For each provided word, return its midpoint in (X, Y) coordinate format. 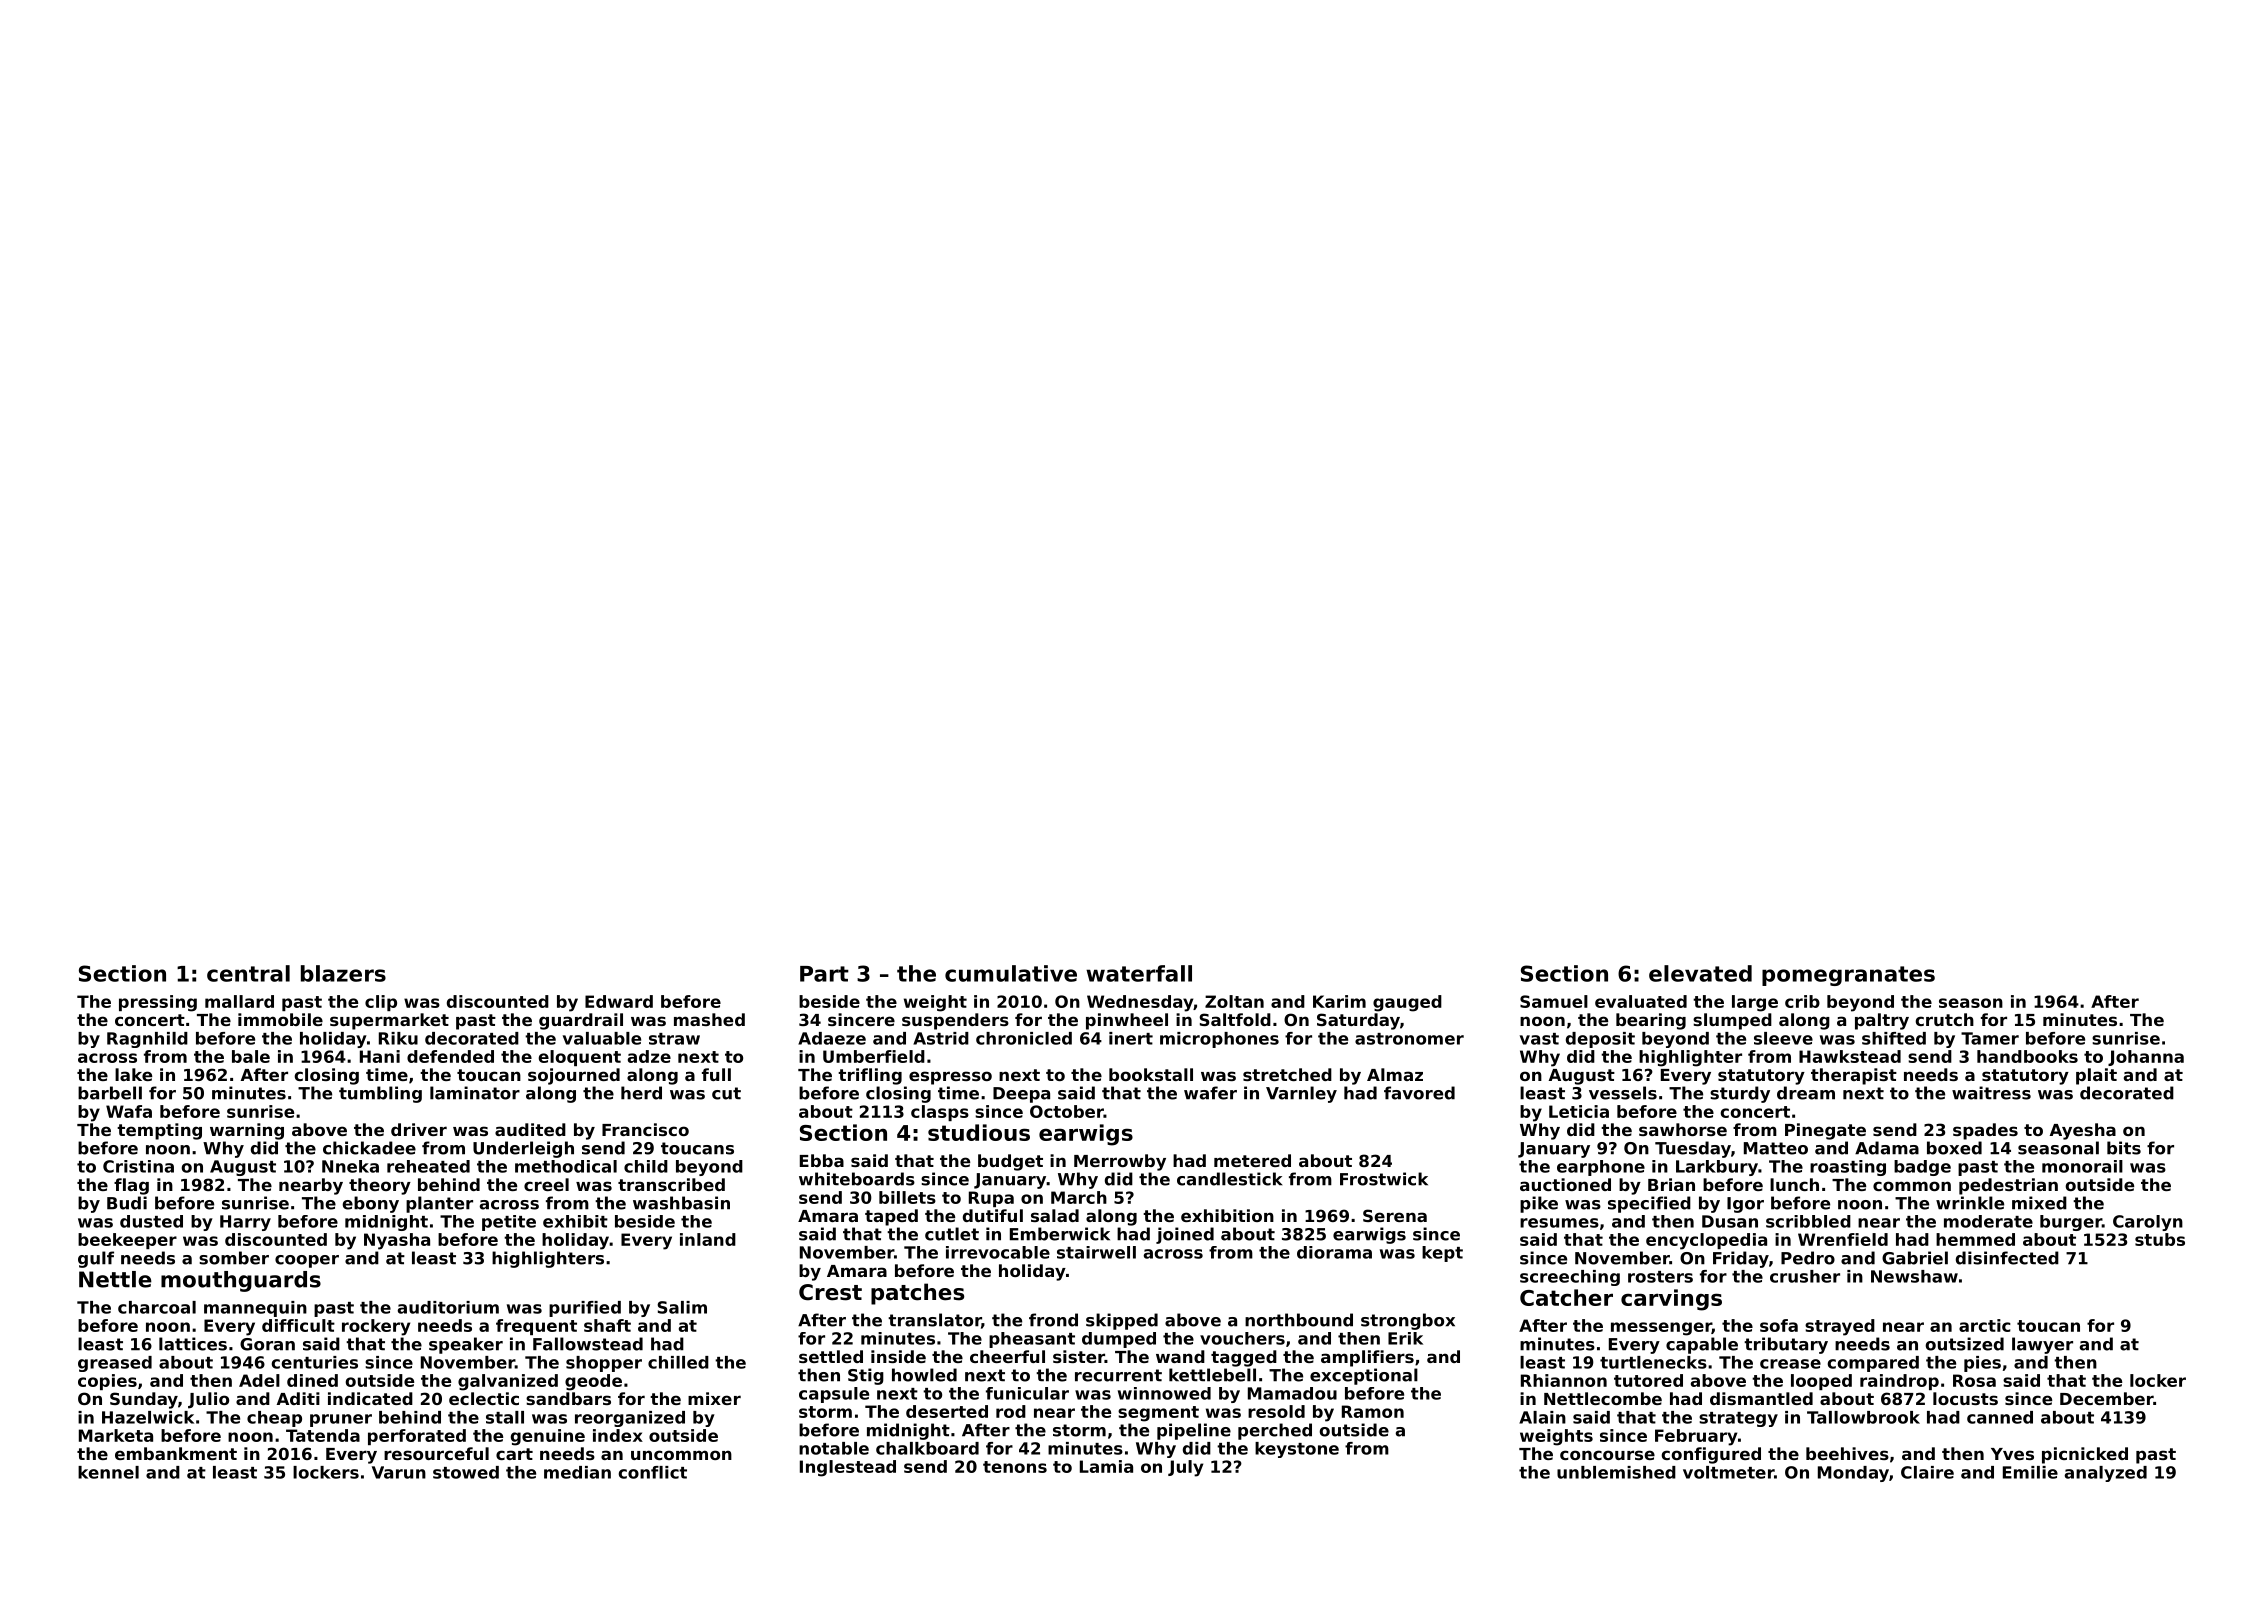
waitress (1991, 1093)
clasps (940, 1113)
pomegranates (1848, 976)
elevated (1700, 973)
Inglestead (848, 1468)
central (248, 973)
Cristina (138, 1166)
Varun (399, 1472)
